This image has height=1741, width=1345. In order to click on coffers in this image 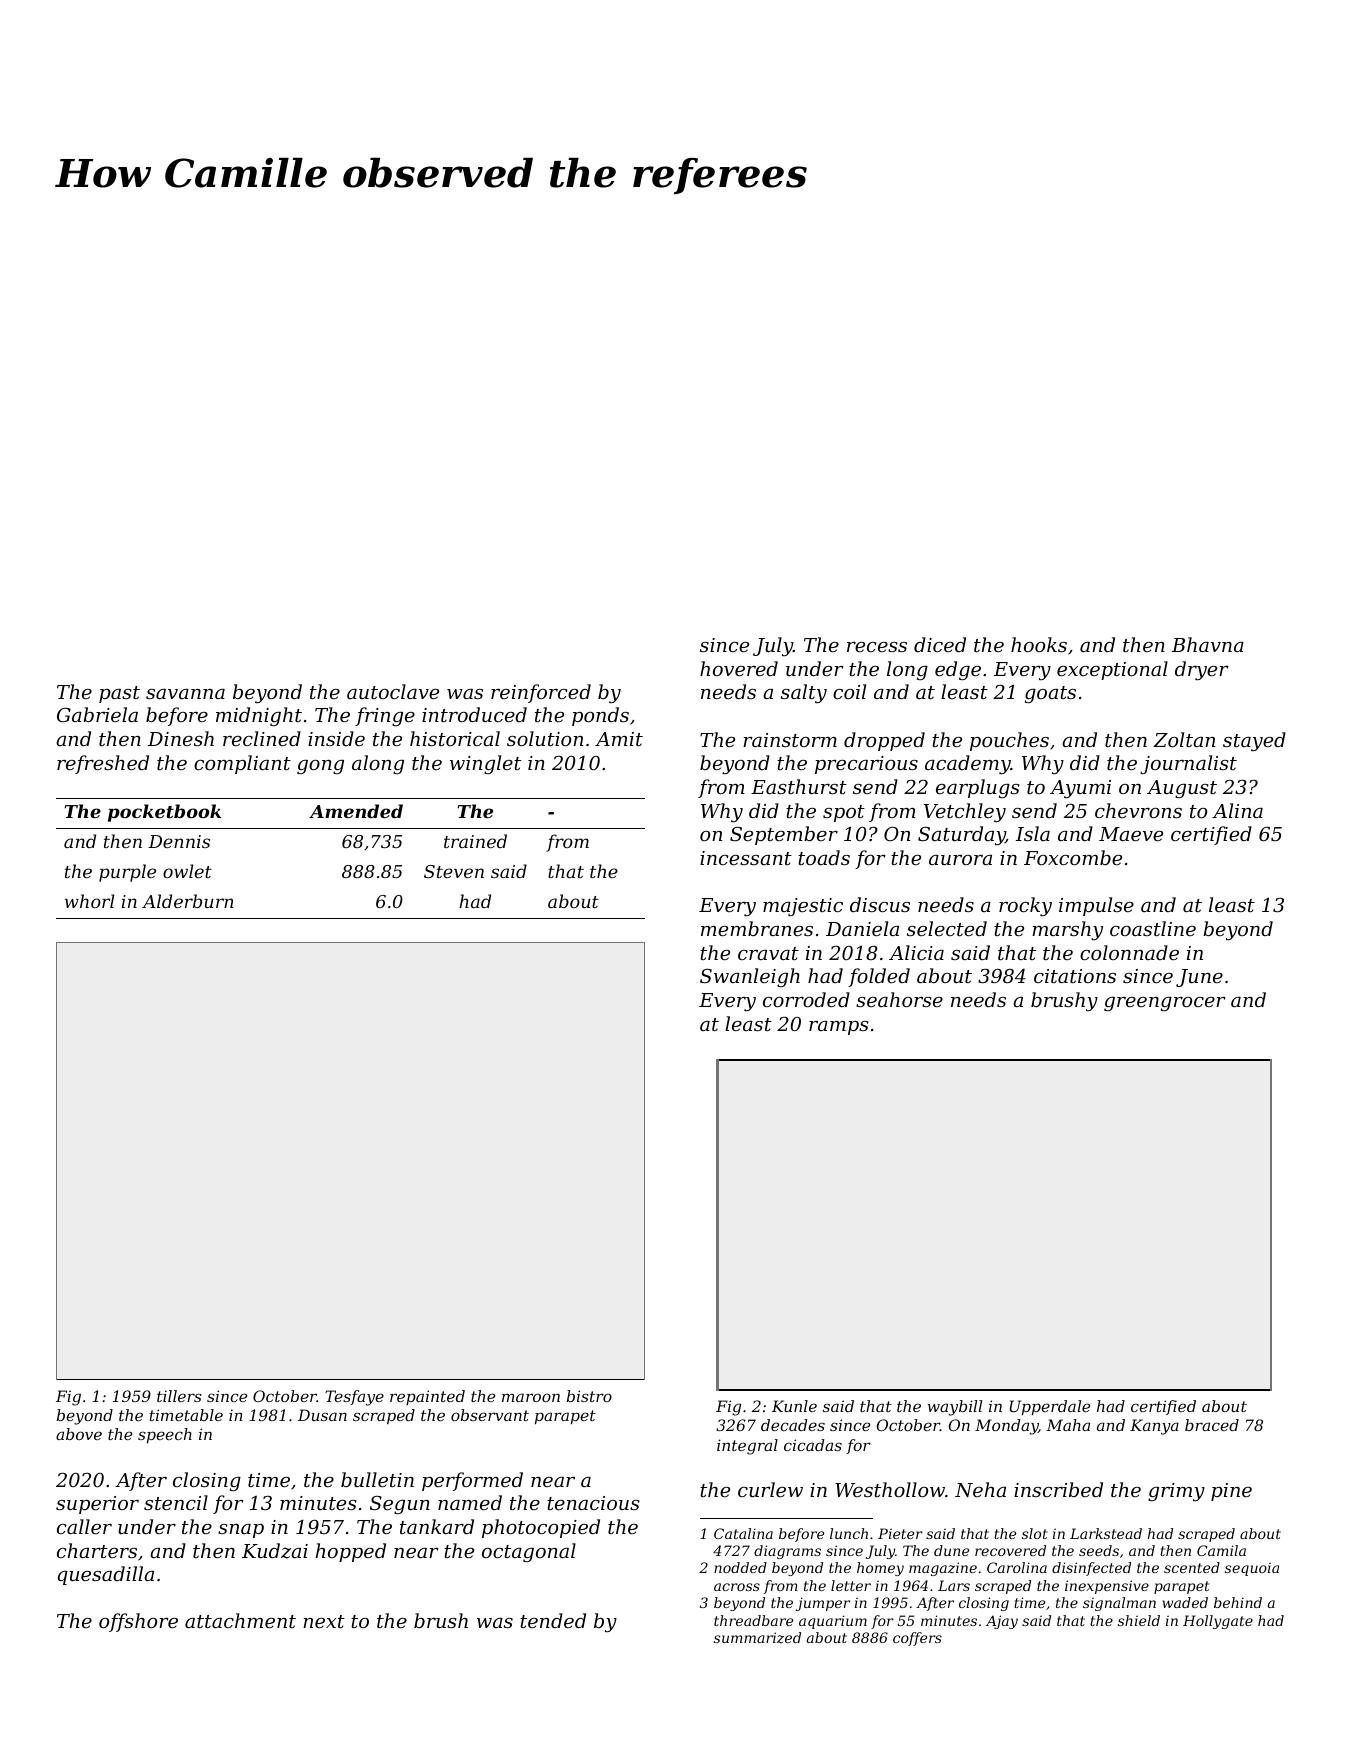, I will do `click(917, 1639)`.
